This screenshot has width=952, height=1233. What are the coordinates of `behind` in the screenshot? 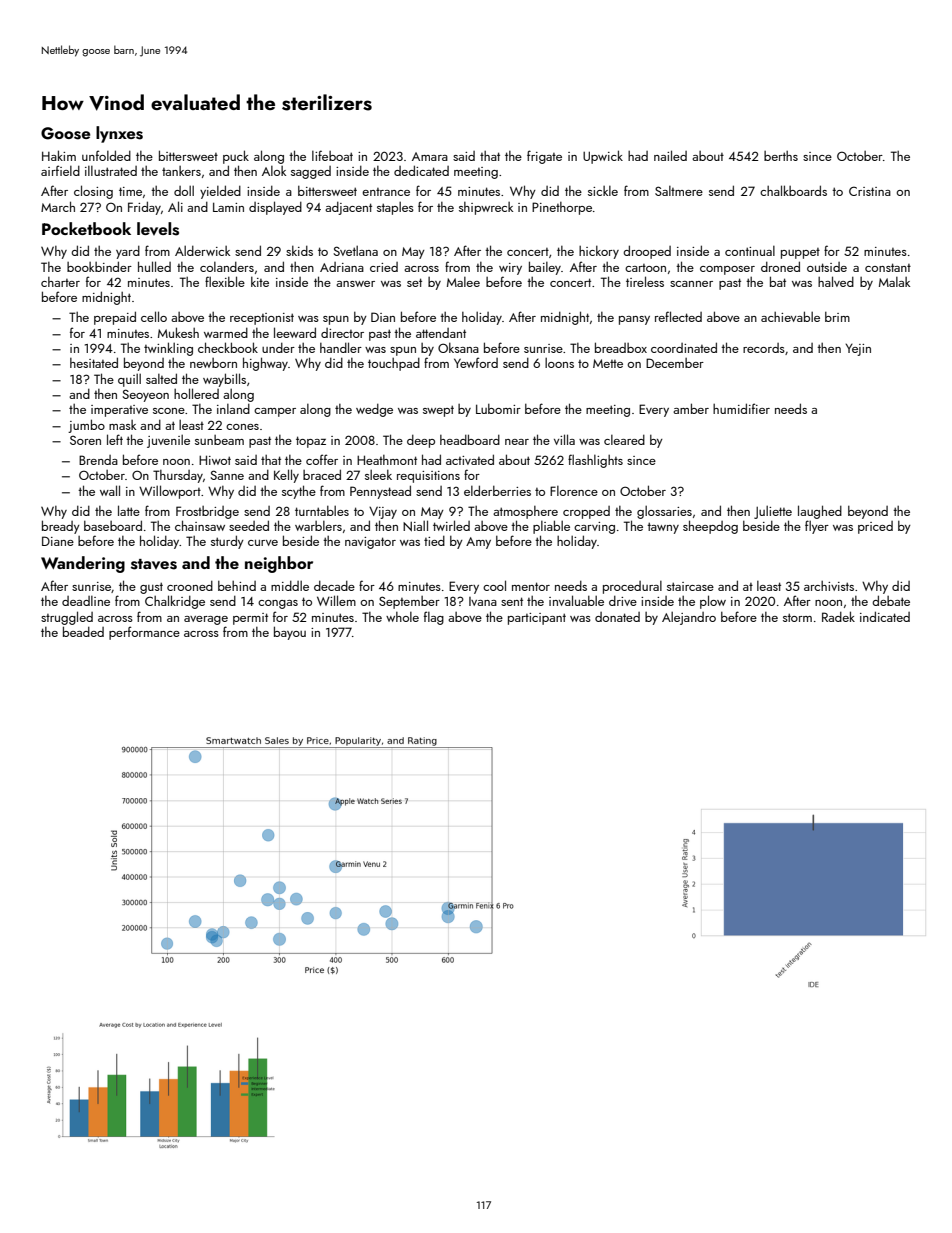 It's located at (237, 586).
